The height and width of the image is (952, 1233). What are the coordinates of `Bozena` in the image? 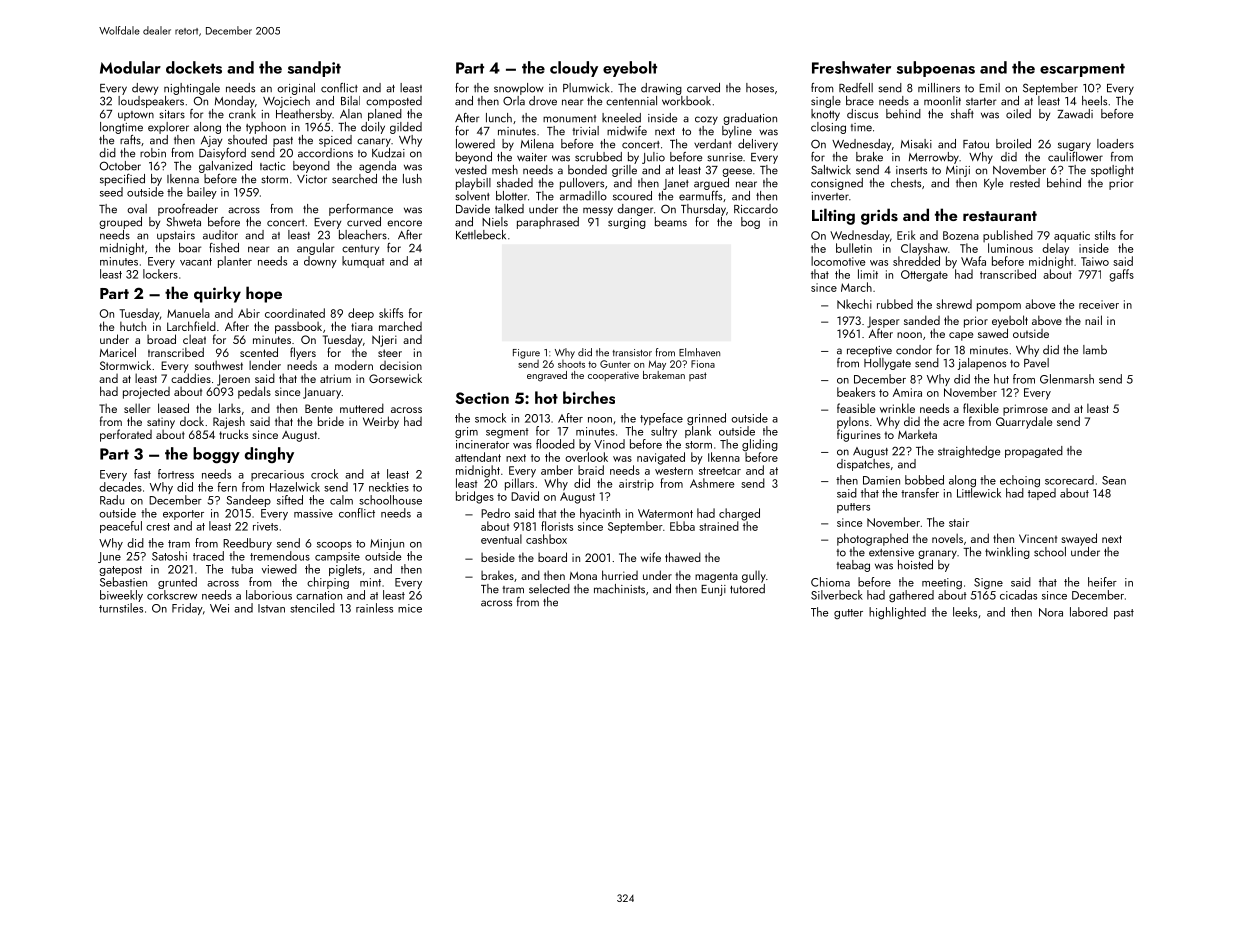 It's located at (961, 235).
